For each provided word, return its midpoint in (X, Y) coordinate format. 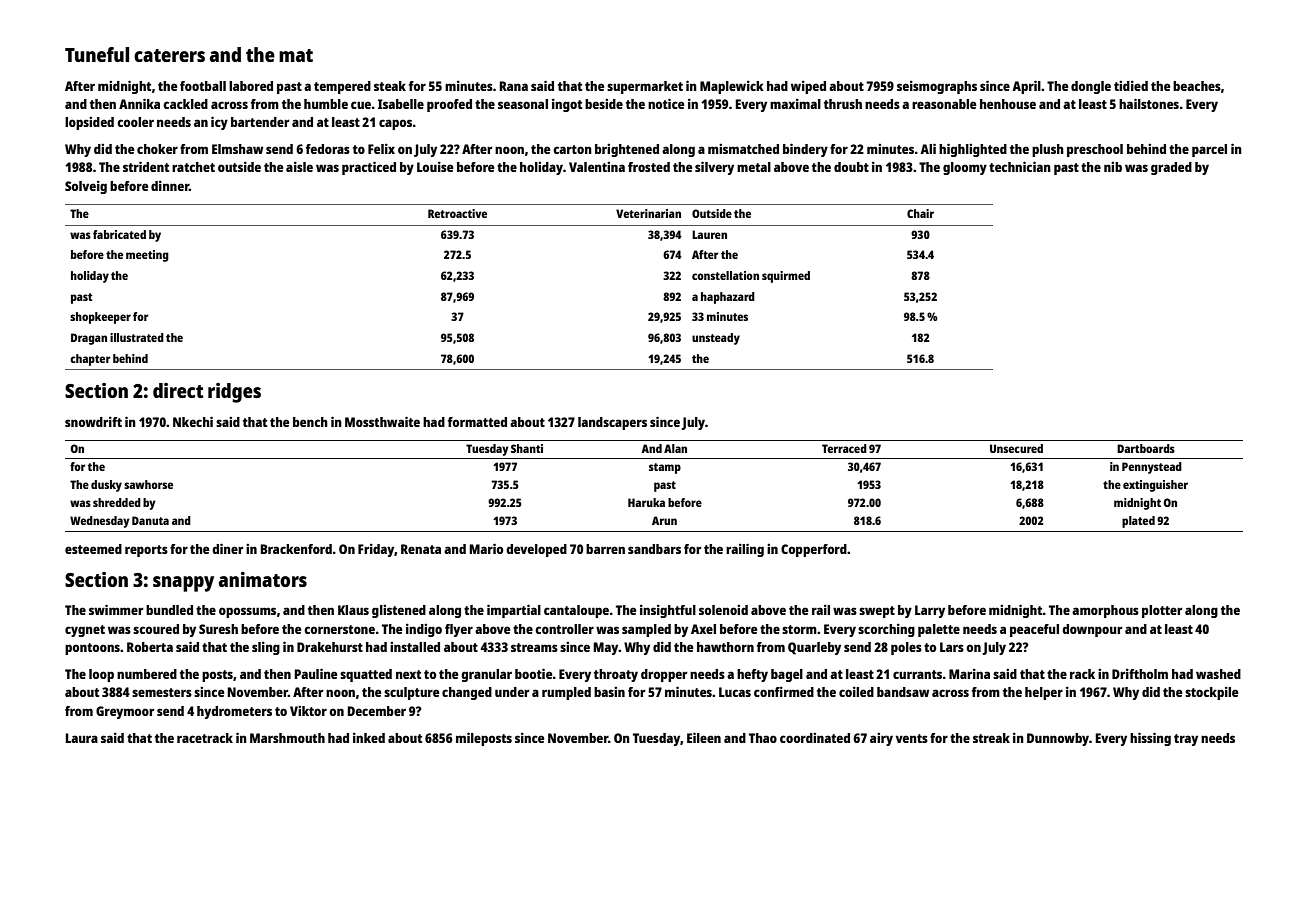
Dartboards (1146, 448)
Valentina (597, 167)
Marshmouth (287, 738)
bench (310, 422)
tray (1186, 740)
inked (369, 738)
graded (1171, 168)
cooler (135, 122)
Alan (675, 448)
